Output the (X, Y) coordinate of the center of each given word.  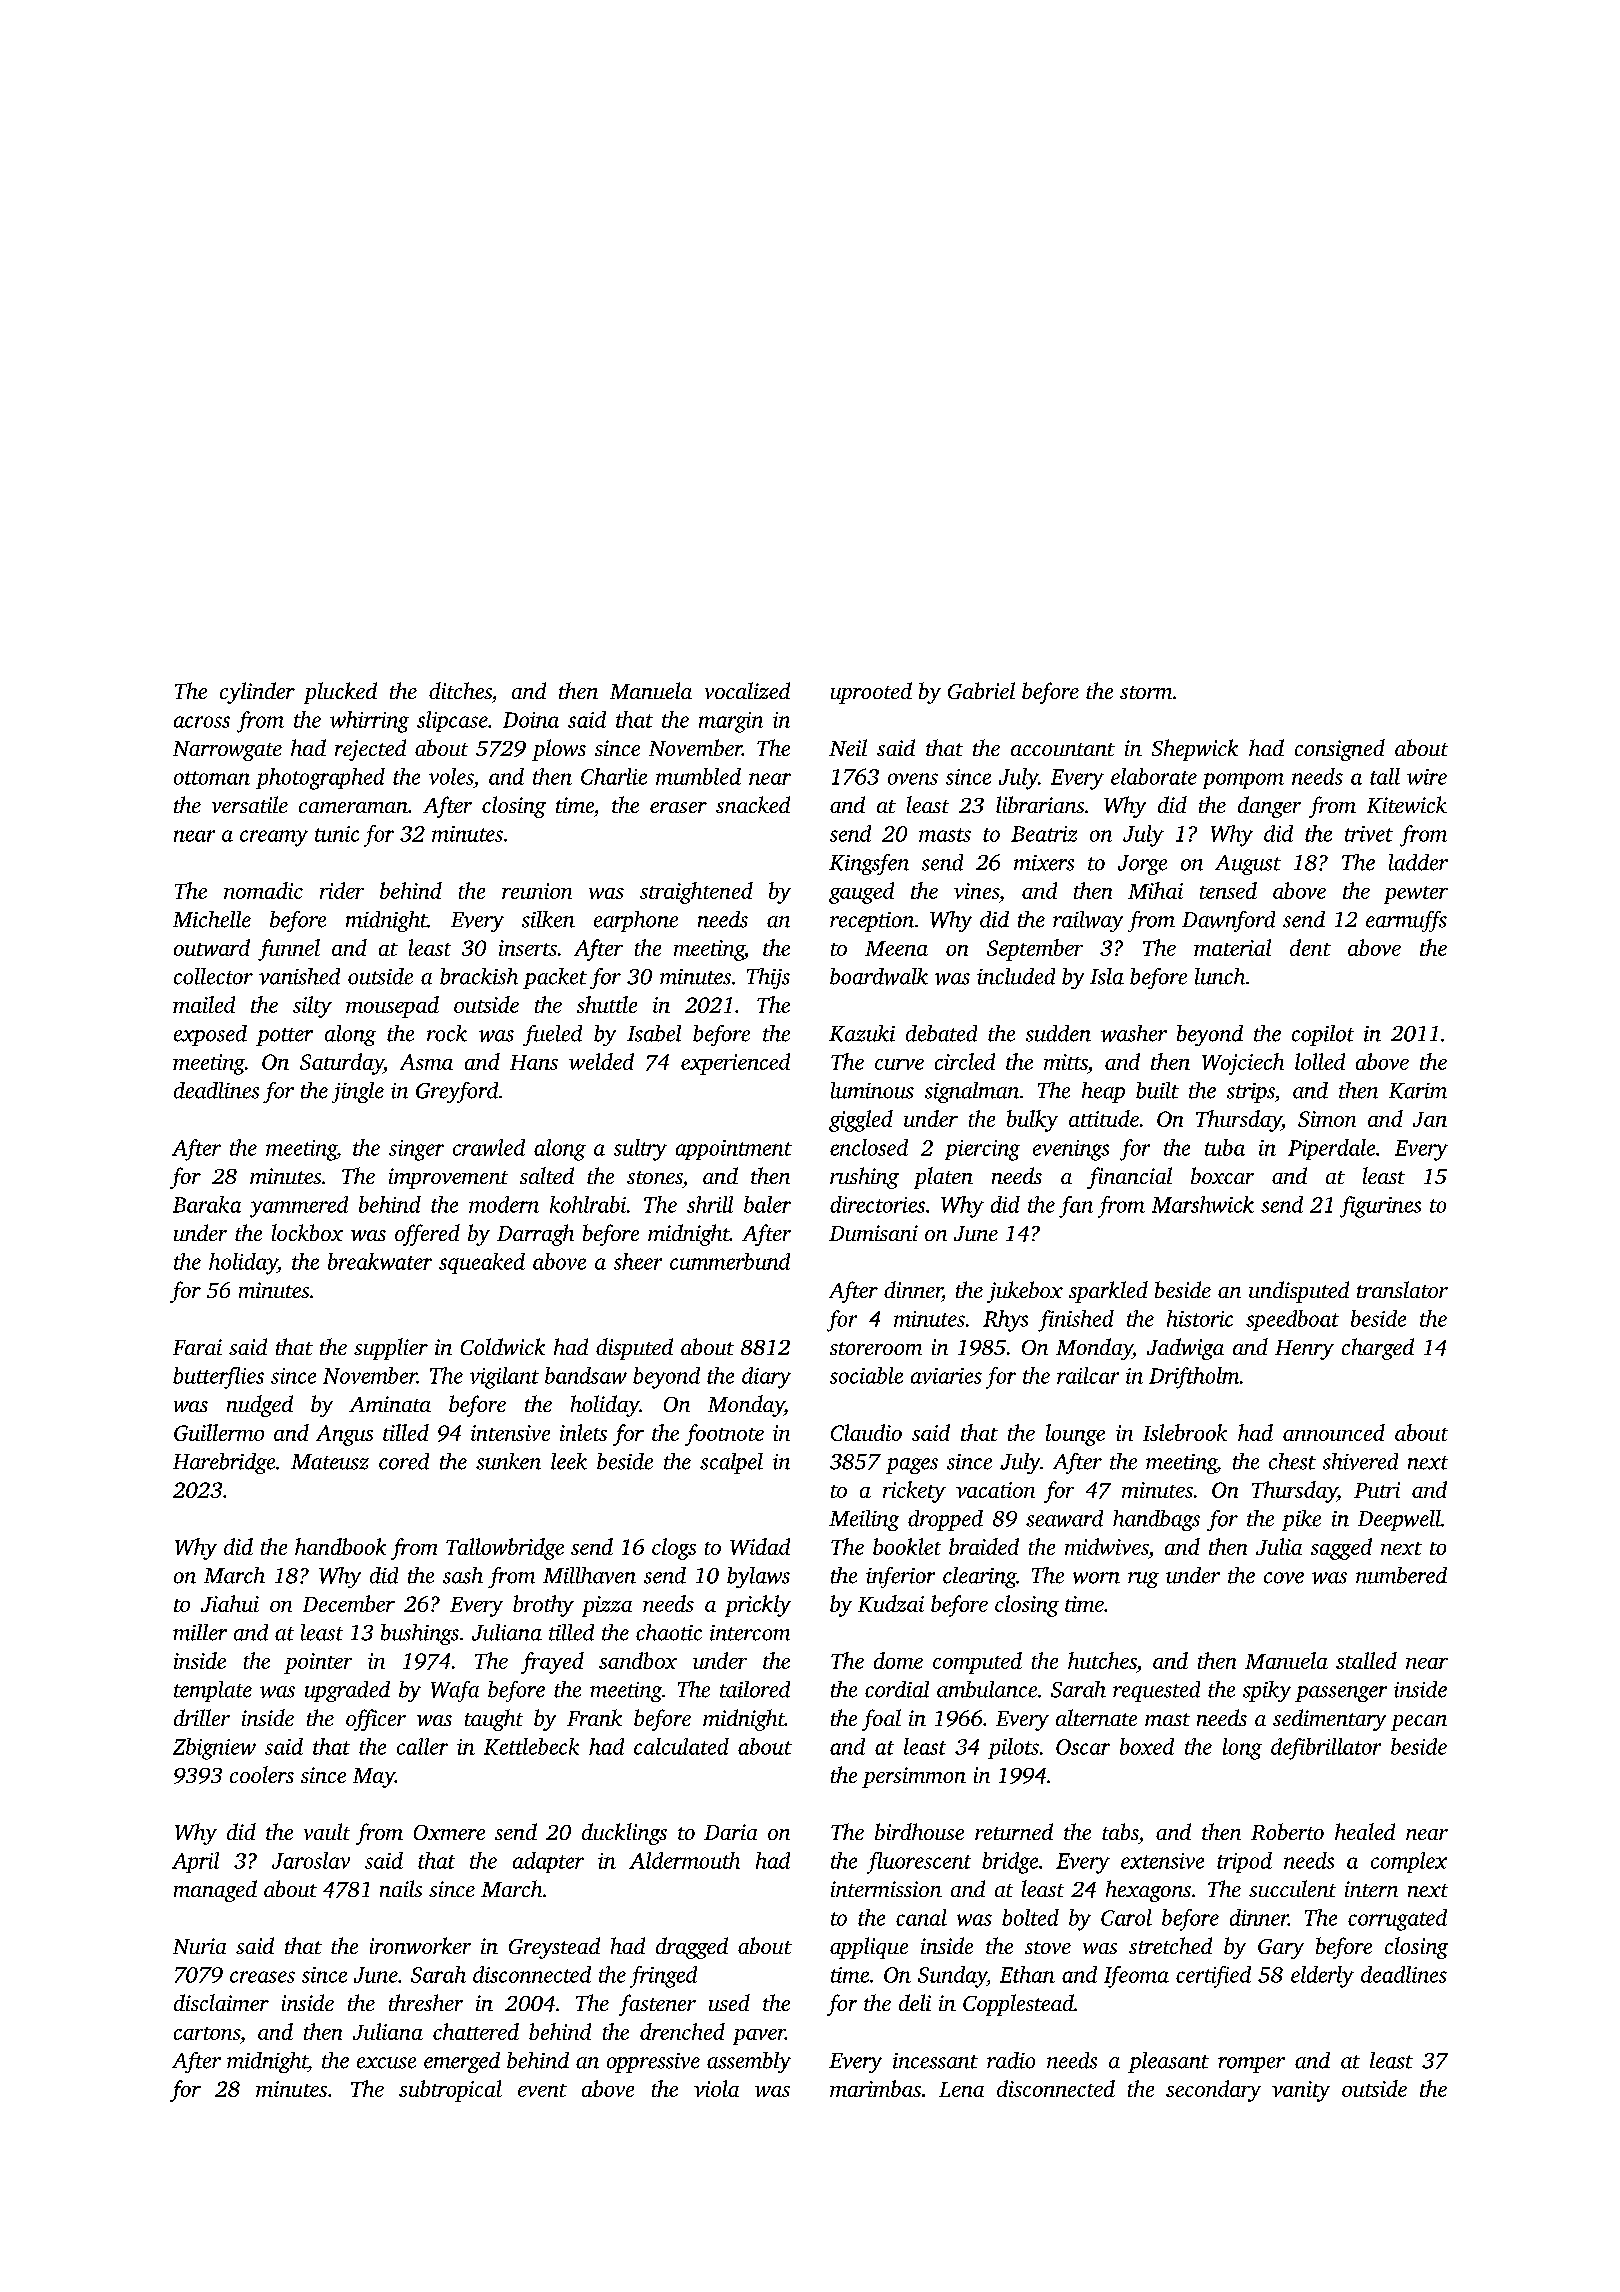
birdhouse (919, 1831)
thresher (426, 2002)
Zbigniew (214, 1749)
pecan (1419, 1723)
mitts (1066, 1062)
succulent (1292, 1888)
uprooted (871, 693)
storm (1146, 692)
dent (1310, 947)
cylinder (257, 693)
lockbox (307, 1232)
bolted (1030, 1917)
